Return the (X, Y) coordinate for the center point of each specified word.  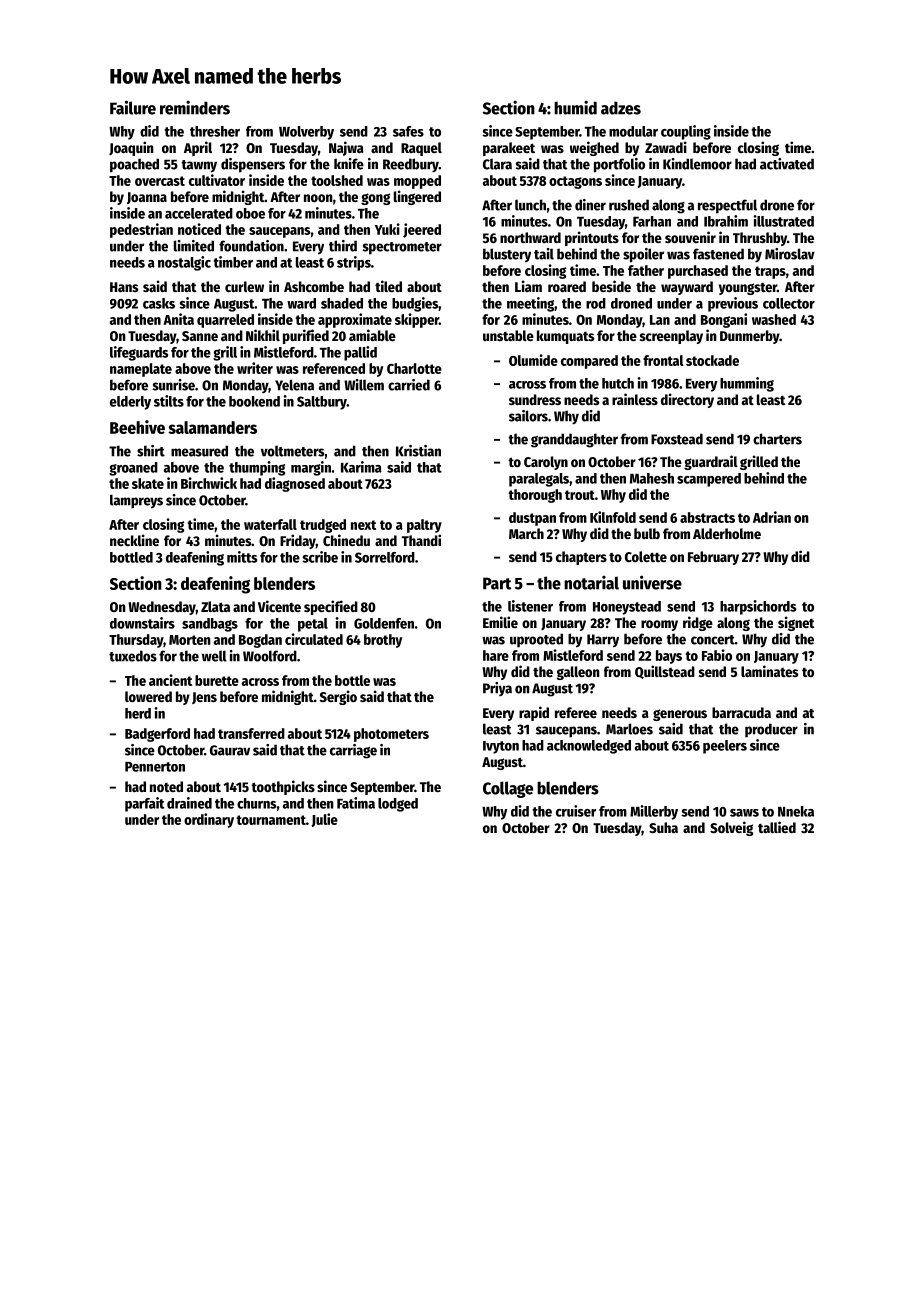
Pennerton (155, 767)
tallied (777, 827)
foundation (251, 246)
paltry (424, 526)
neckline (134, 540)
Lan (660, 320)
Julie (324, 820)
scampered (709, 480)
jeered (422, 230)
